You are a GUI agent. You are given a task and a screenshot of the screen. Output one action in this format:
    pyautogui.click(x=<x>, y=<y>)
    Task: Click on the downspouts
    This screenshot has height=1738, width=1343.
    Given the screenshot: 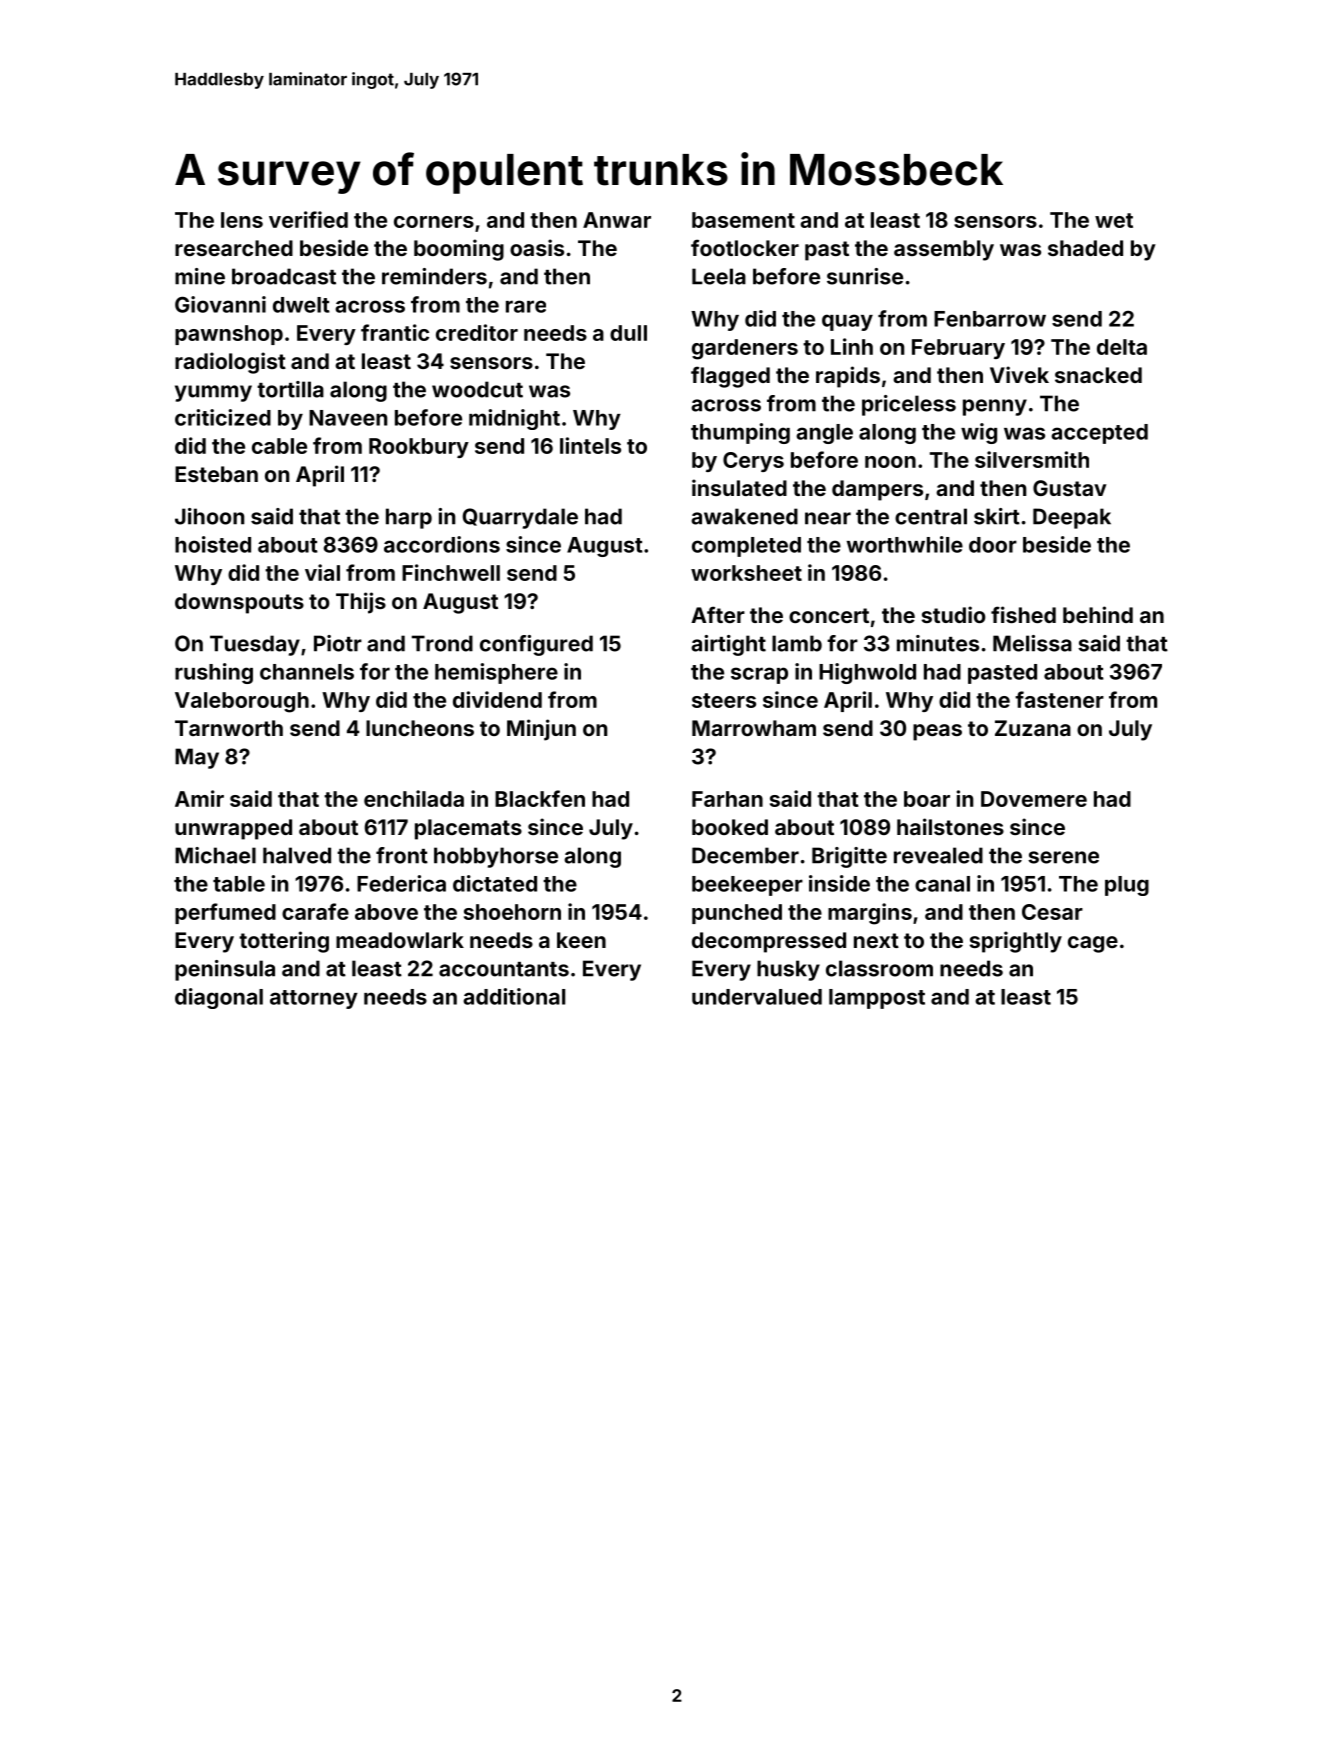 What is the action you would take?
    pyautogui.click(x=239, y=603)
